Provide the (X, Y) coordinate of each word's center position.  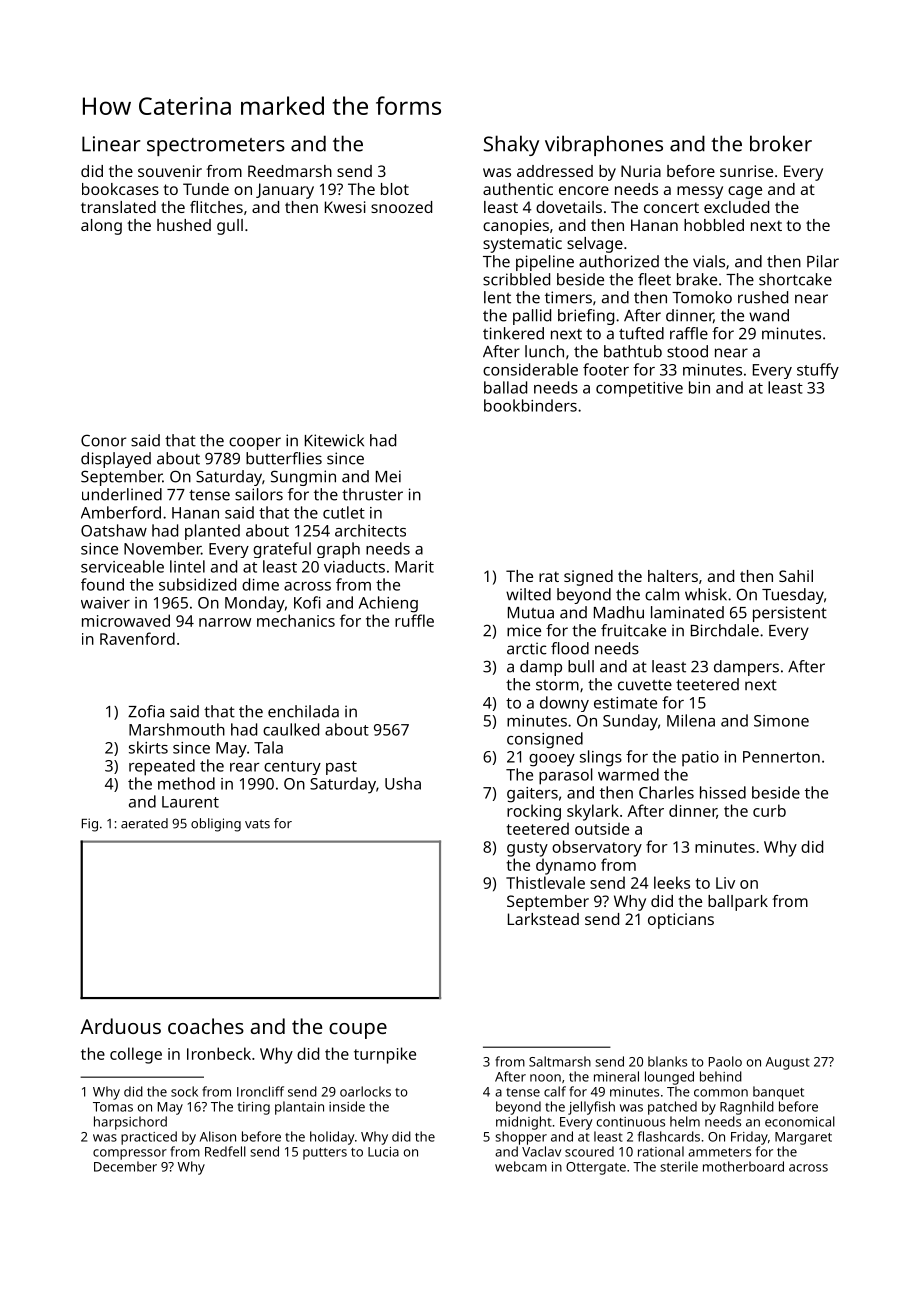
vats (257, 824)
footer (606, 369)
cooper (255, 443)
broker (781, 143)
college (136, 1055)
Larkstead (543, 919)
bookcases (120, 189)
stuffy (818, 371)
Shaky (511, 145)
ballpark (738, 903)
